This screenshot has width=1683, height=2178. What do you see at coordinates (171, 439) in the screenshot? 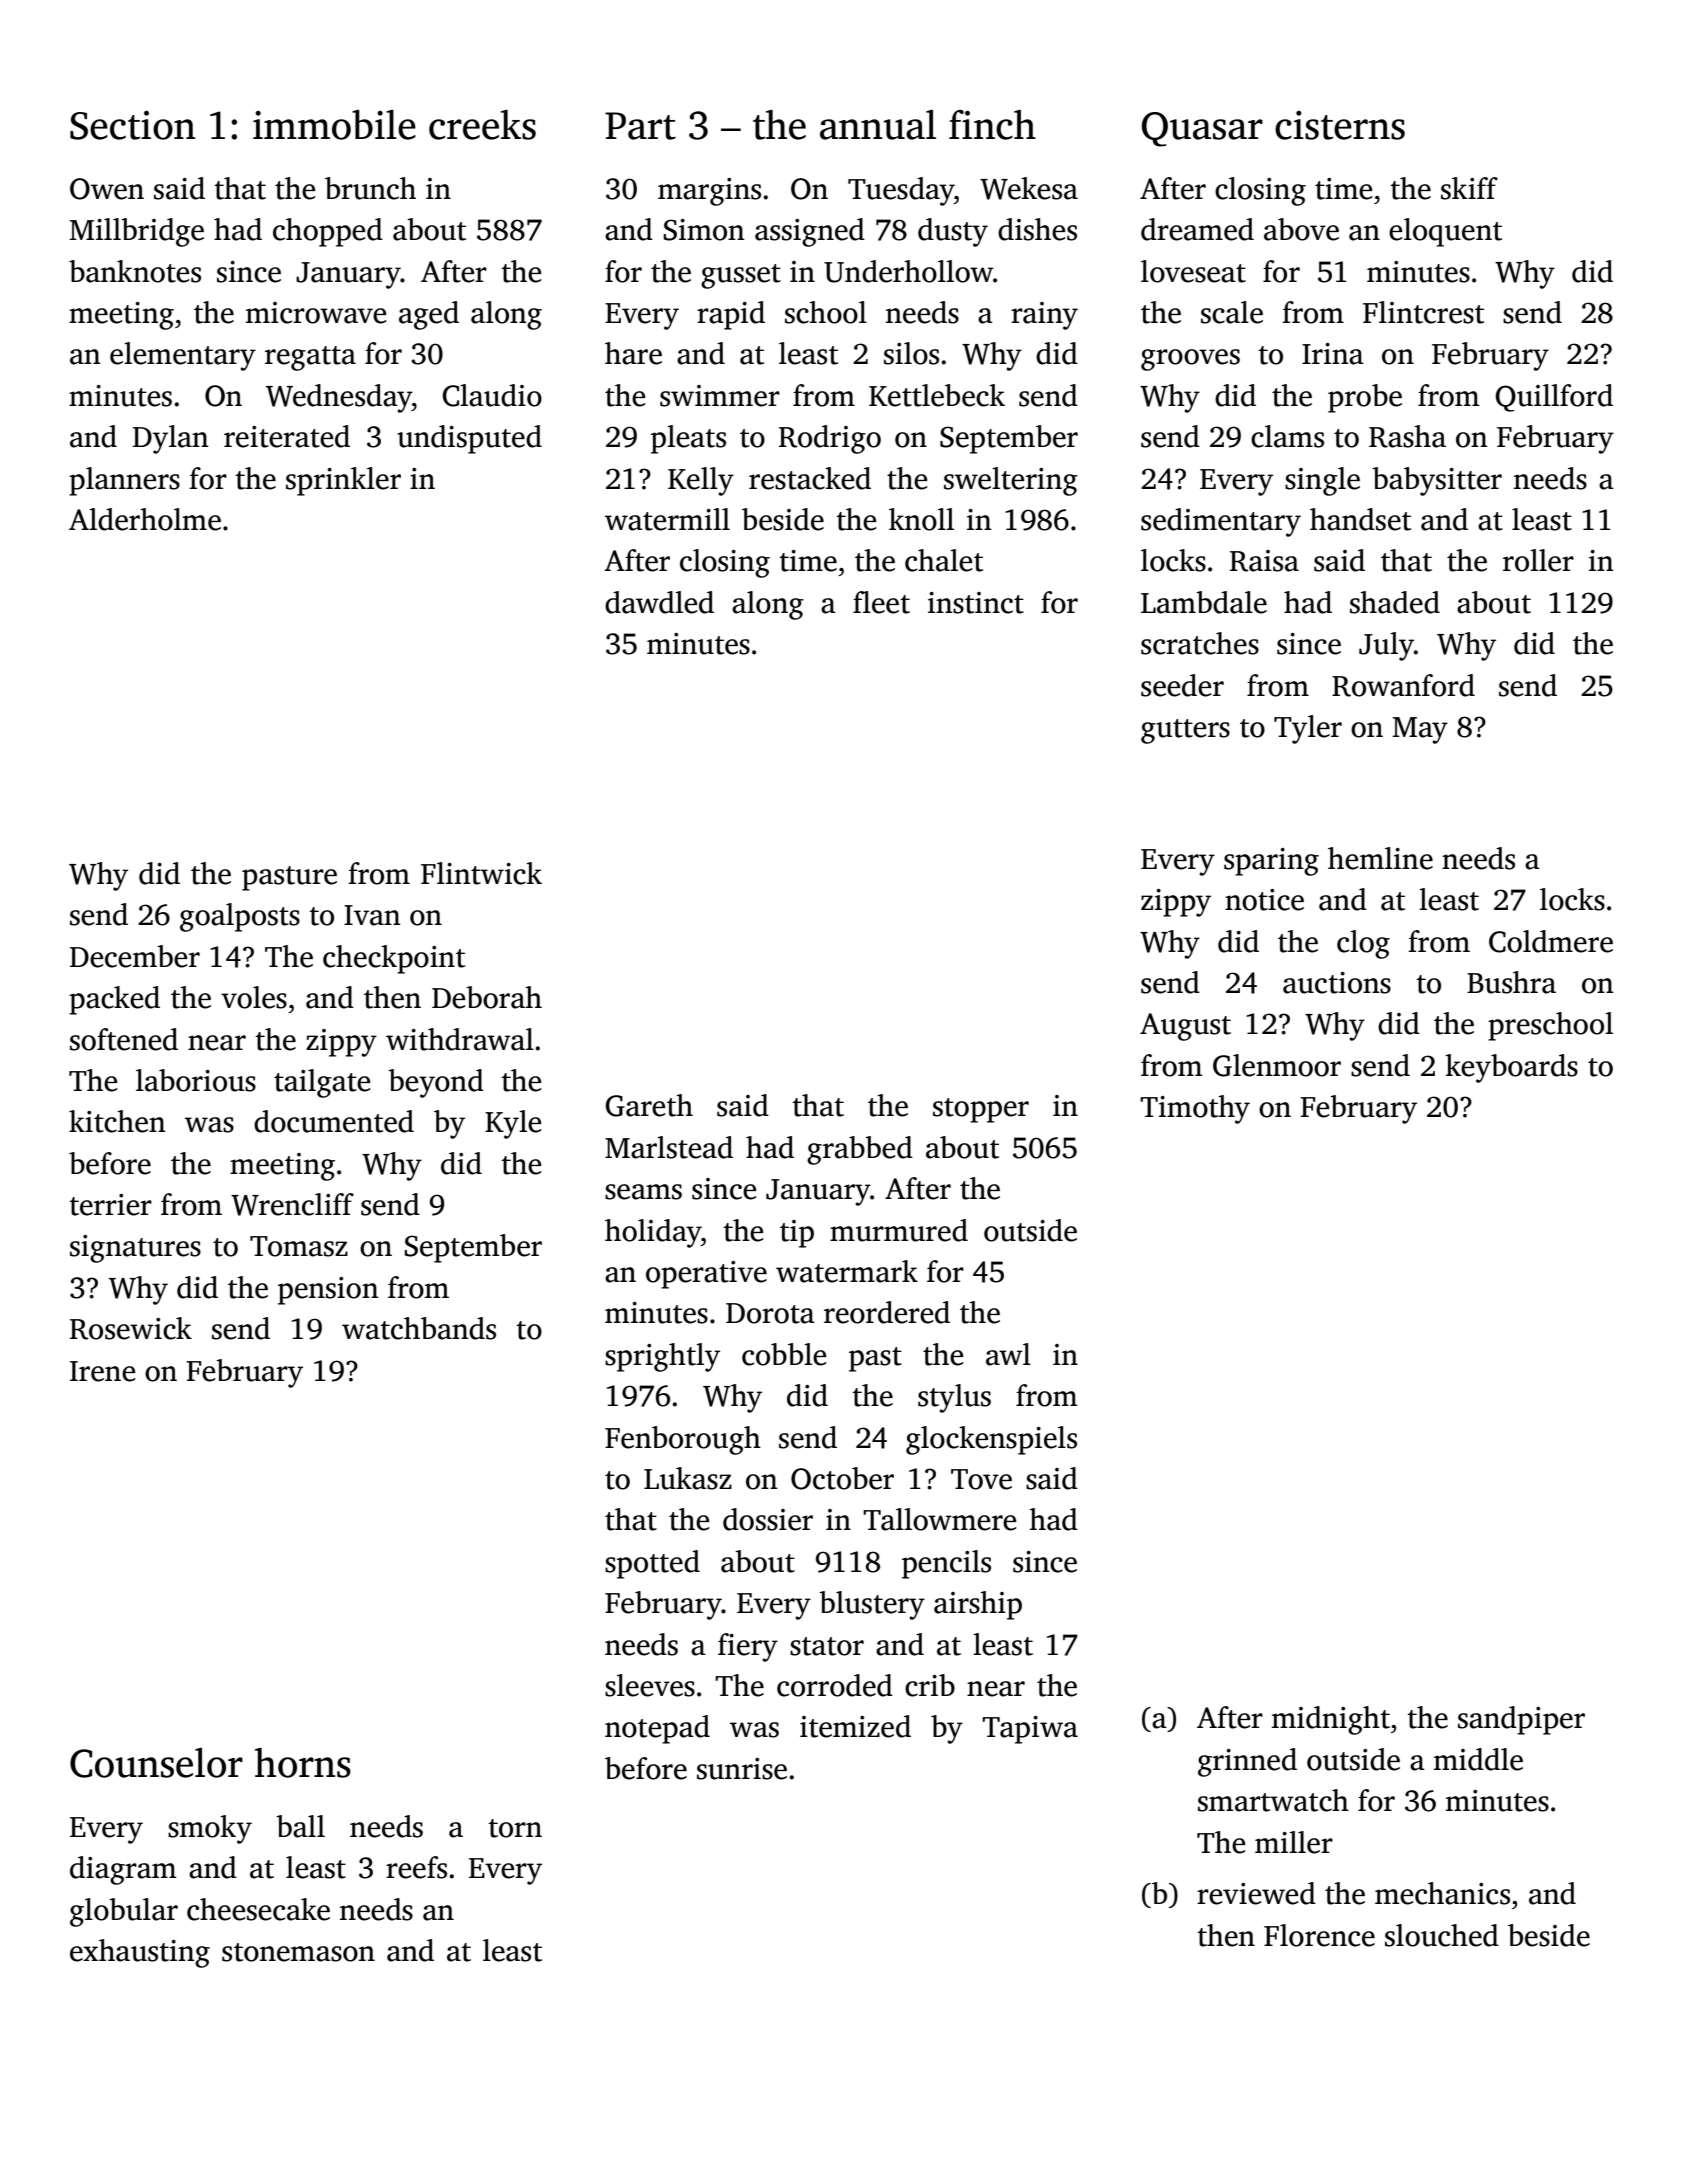
I see `Dylan` at bounding box center [171, 439].
